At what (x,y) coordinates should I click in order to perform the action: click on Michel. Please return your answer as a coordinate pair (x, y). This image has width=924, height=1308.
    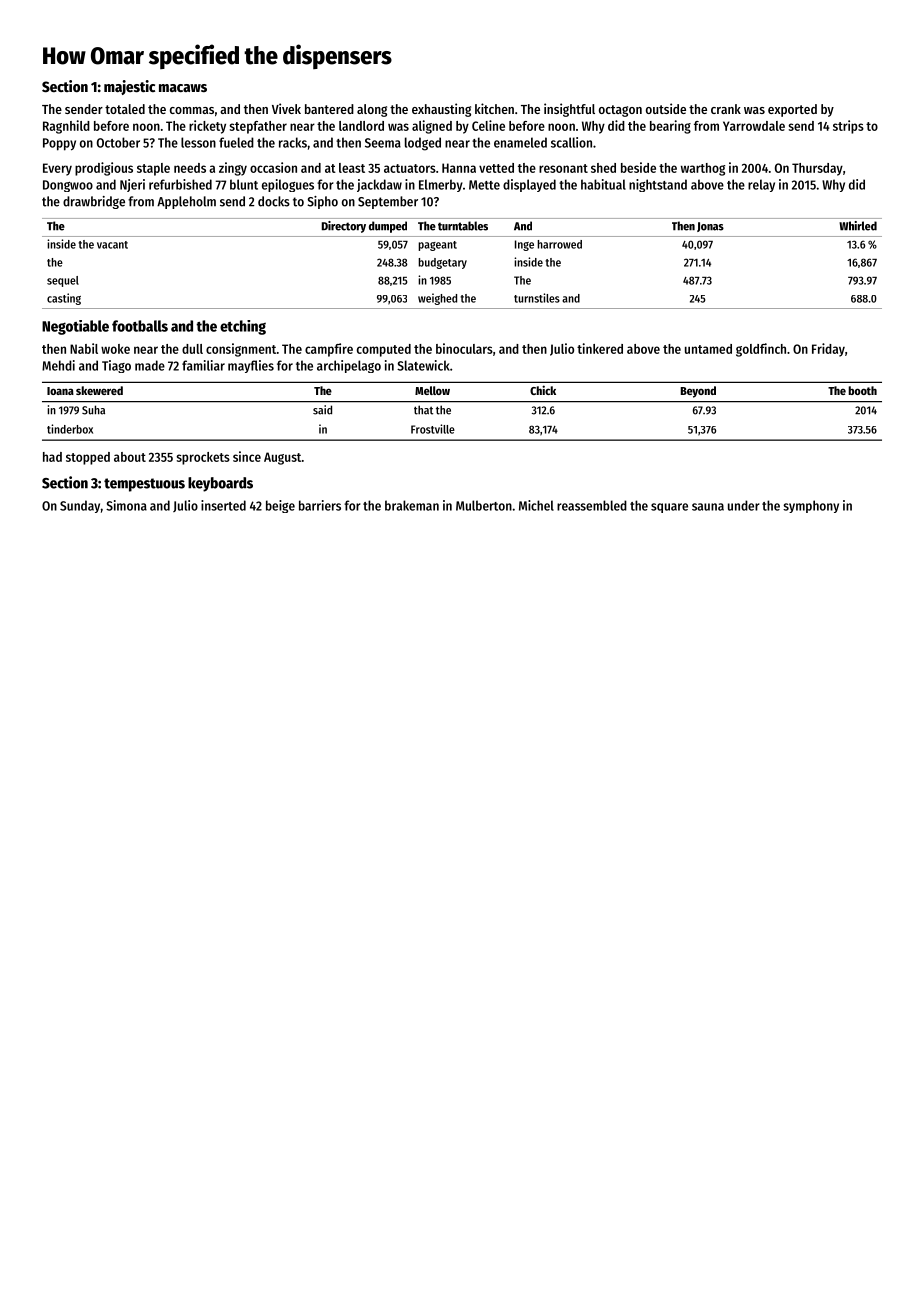
    Looking at the image, I should click on (536, 505).
